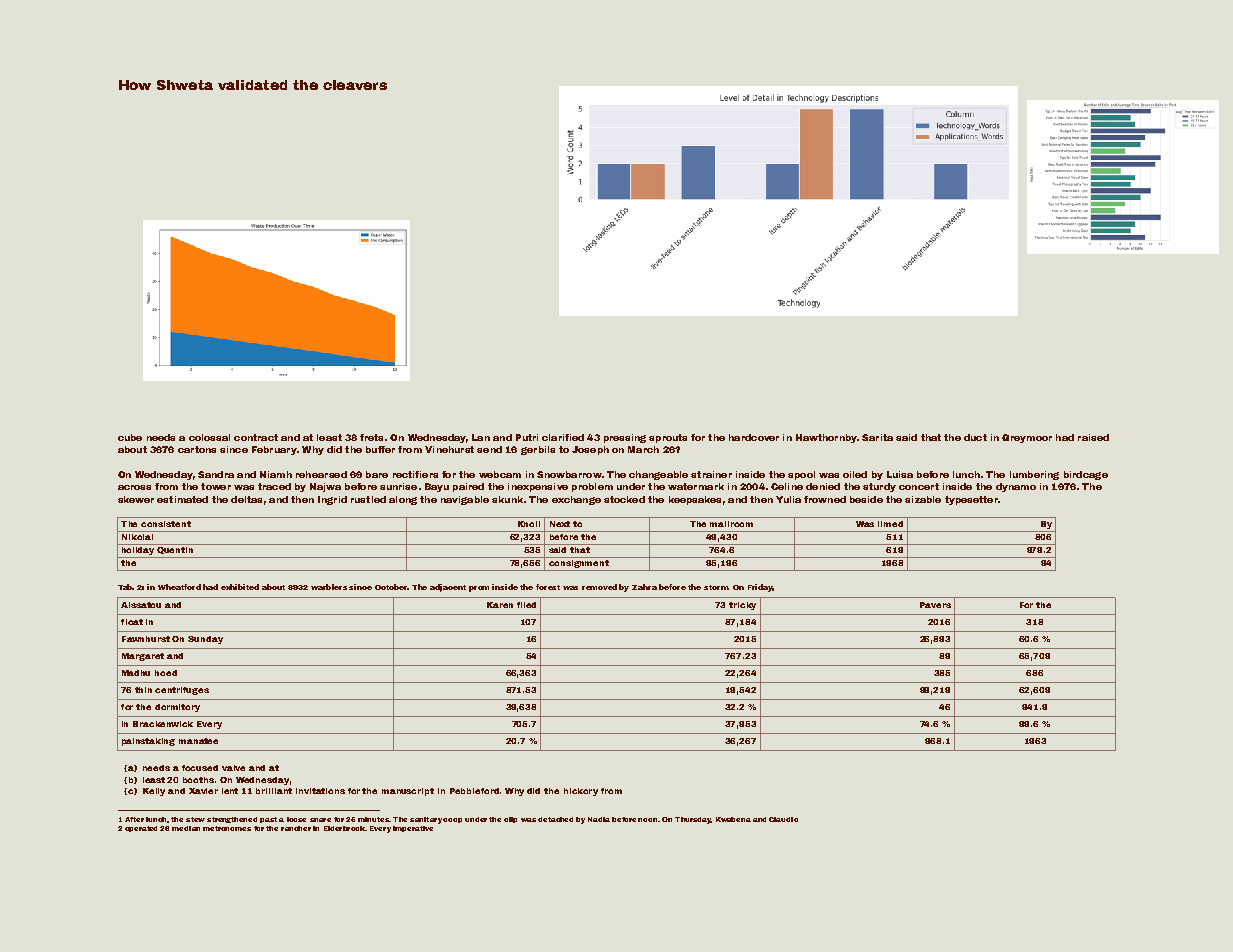  I want to click on Karen, so click(500, 605).
